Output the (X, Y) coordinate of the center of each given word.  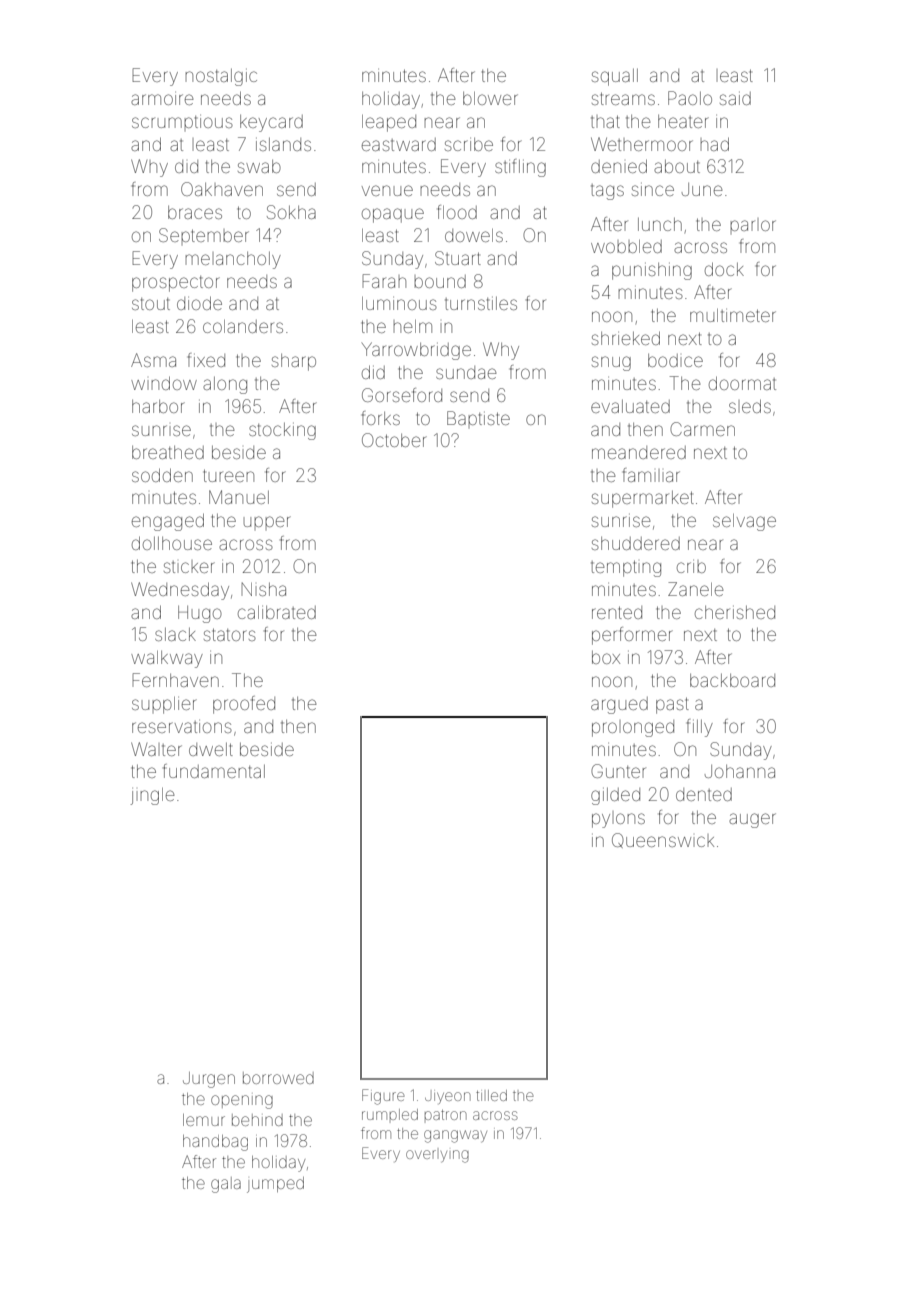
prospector (176, 284)
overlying (437, 1156)
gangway (455, 1136)
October (394, 440)
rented (617, 612)
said (735, 98)
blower (490, 98)
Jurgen (209, 1080)
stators (230, 634)
